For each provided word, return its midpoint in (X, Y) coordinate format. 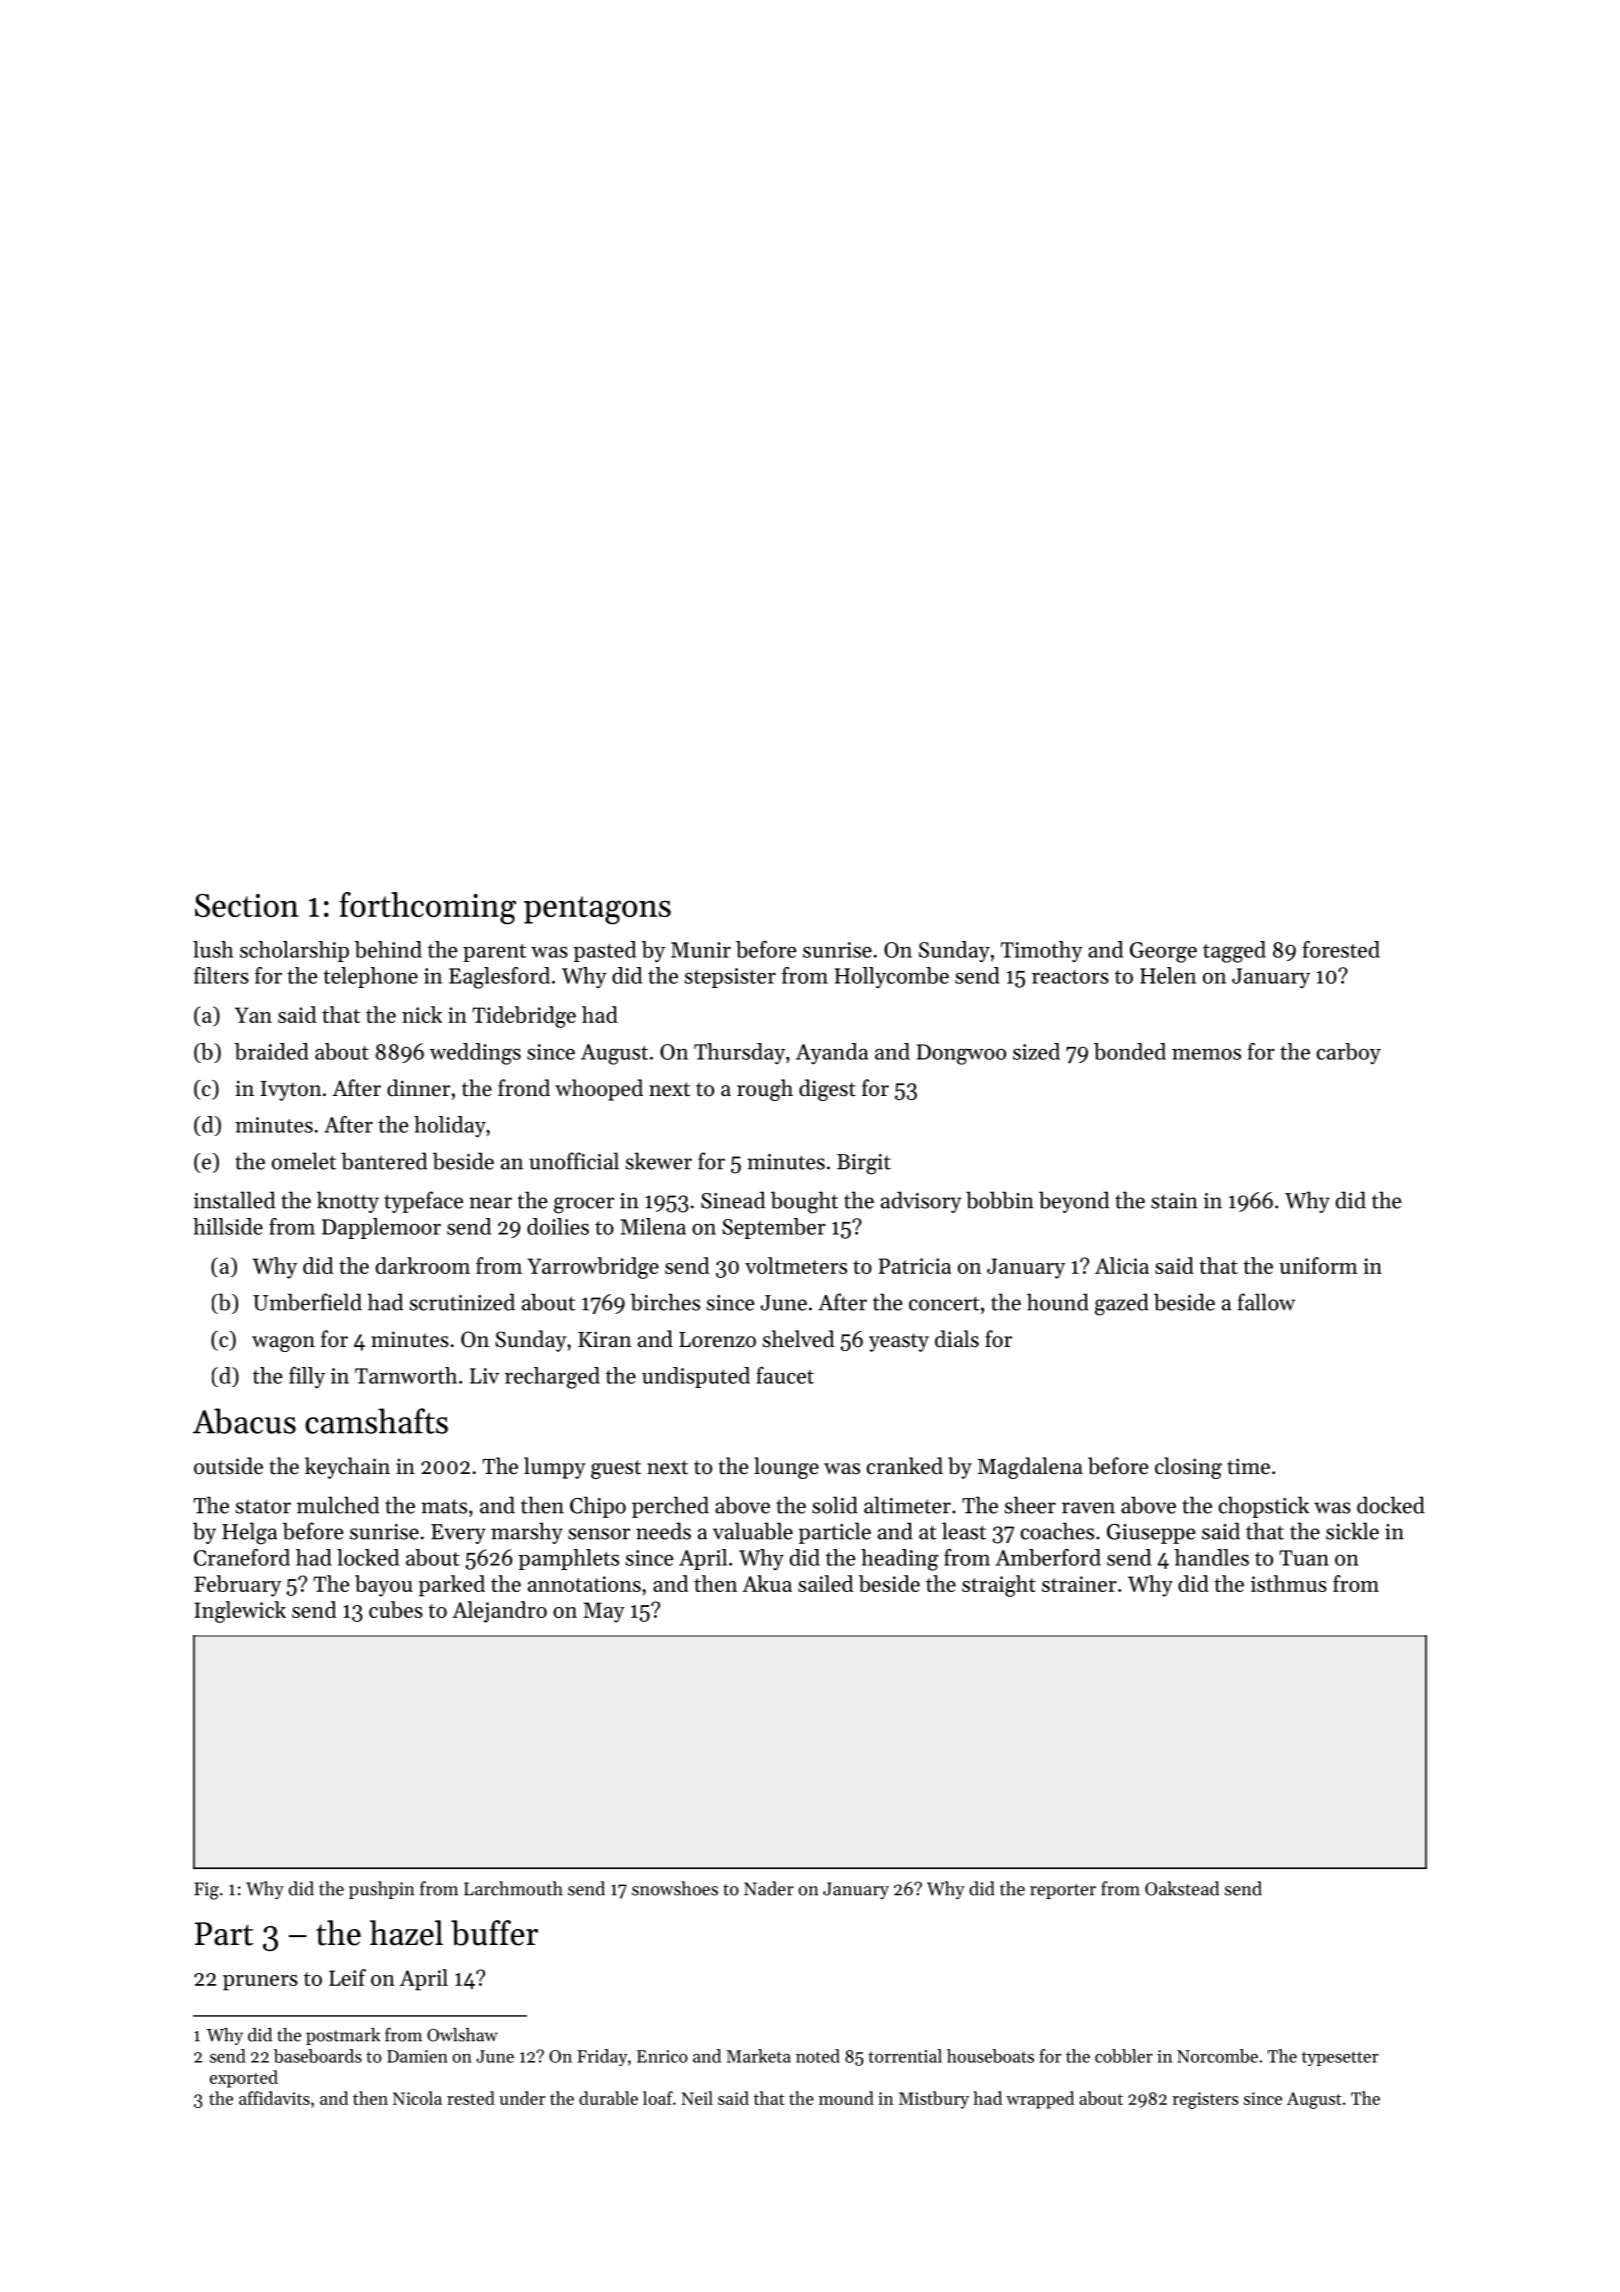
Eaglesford (499, 978)
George (1163, 952)
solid (835, 1505)
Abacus (244, 1421)
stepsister (730, 978)
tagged (1234, 952)
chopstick (1264, 1507)
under (522, 2098)
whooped (599, 1090)
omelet (304, 1161)
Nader (769, 1888)
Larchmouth (513, 1888)
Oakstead (1182, 1888)
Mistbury (934, 2100)
